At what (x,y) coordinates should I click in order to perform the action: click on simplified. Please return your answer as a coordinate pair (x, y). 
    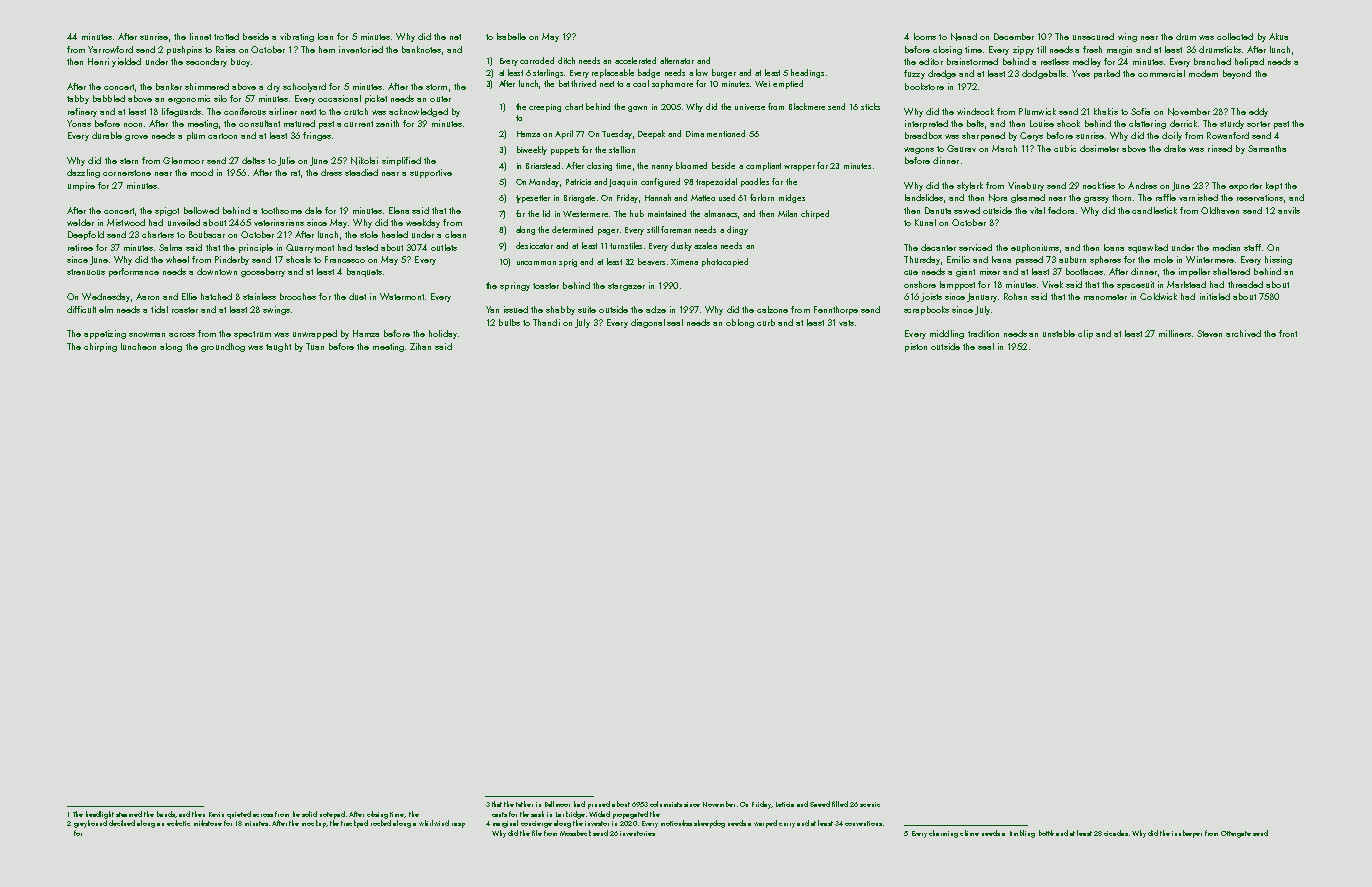
    Looking at the image, I should click on (401, 161).
